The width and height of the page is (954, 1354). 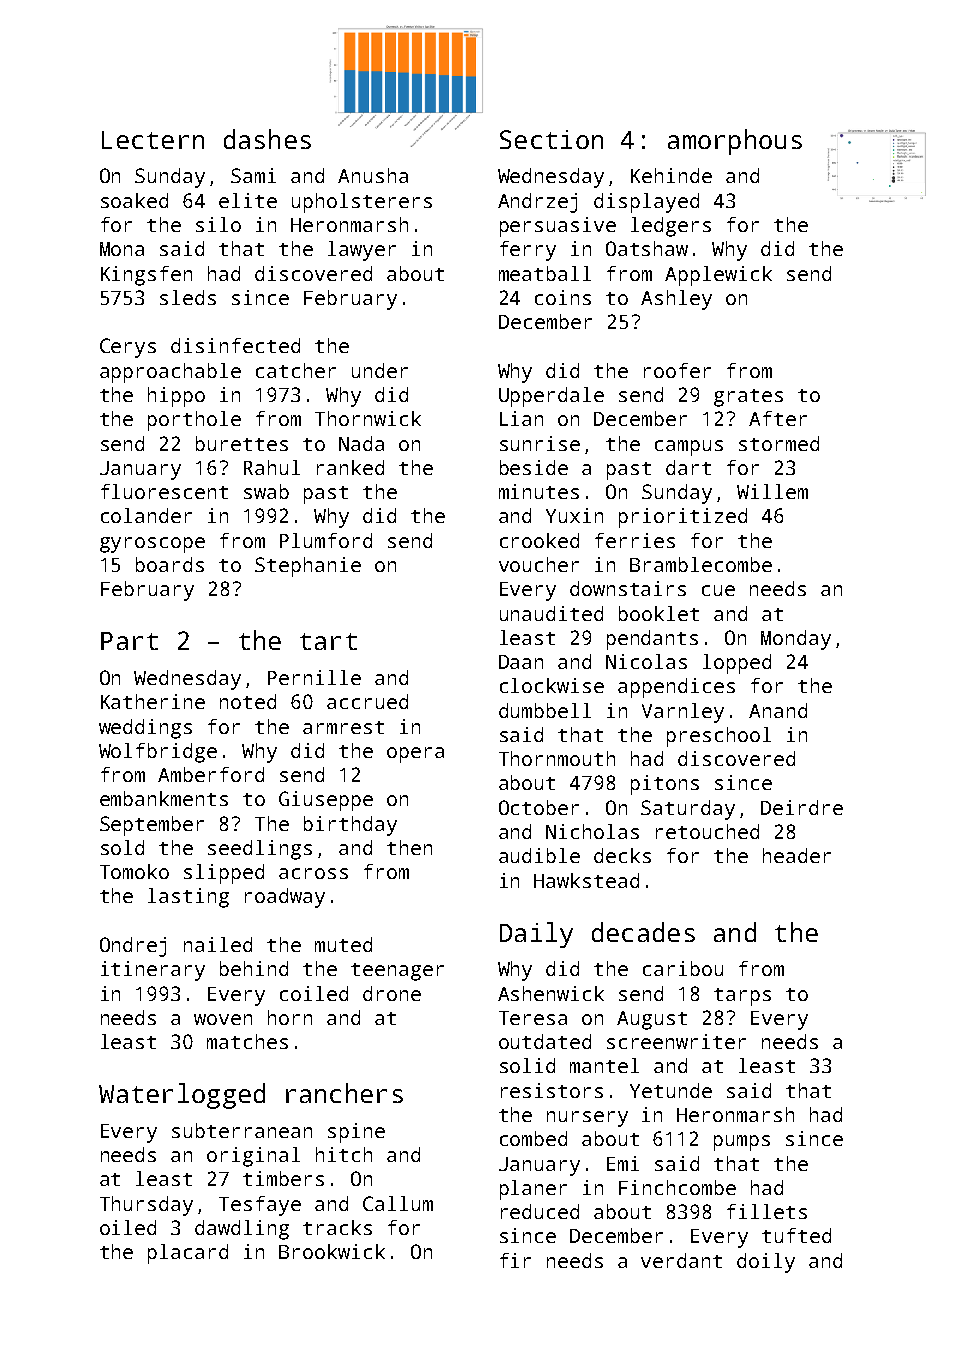 I want to click on amorphous, so click(x=735, y=142).
